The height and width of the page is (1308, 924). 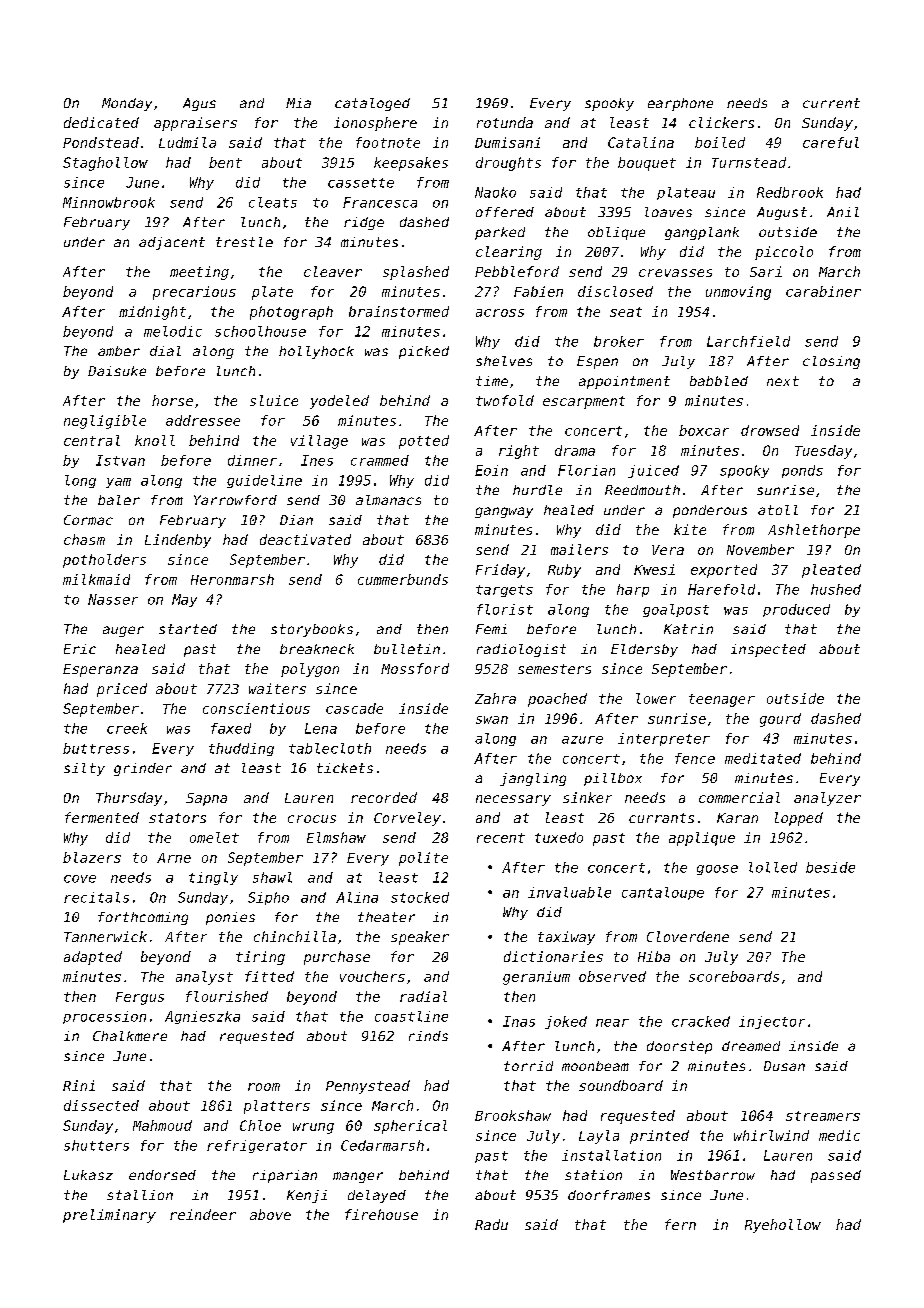 I want to click on Monday, so click(x=127, y=104).
